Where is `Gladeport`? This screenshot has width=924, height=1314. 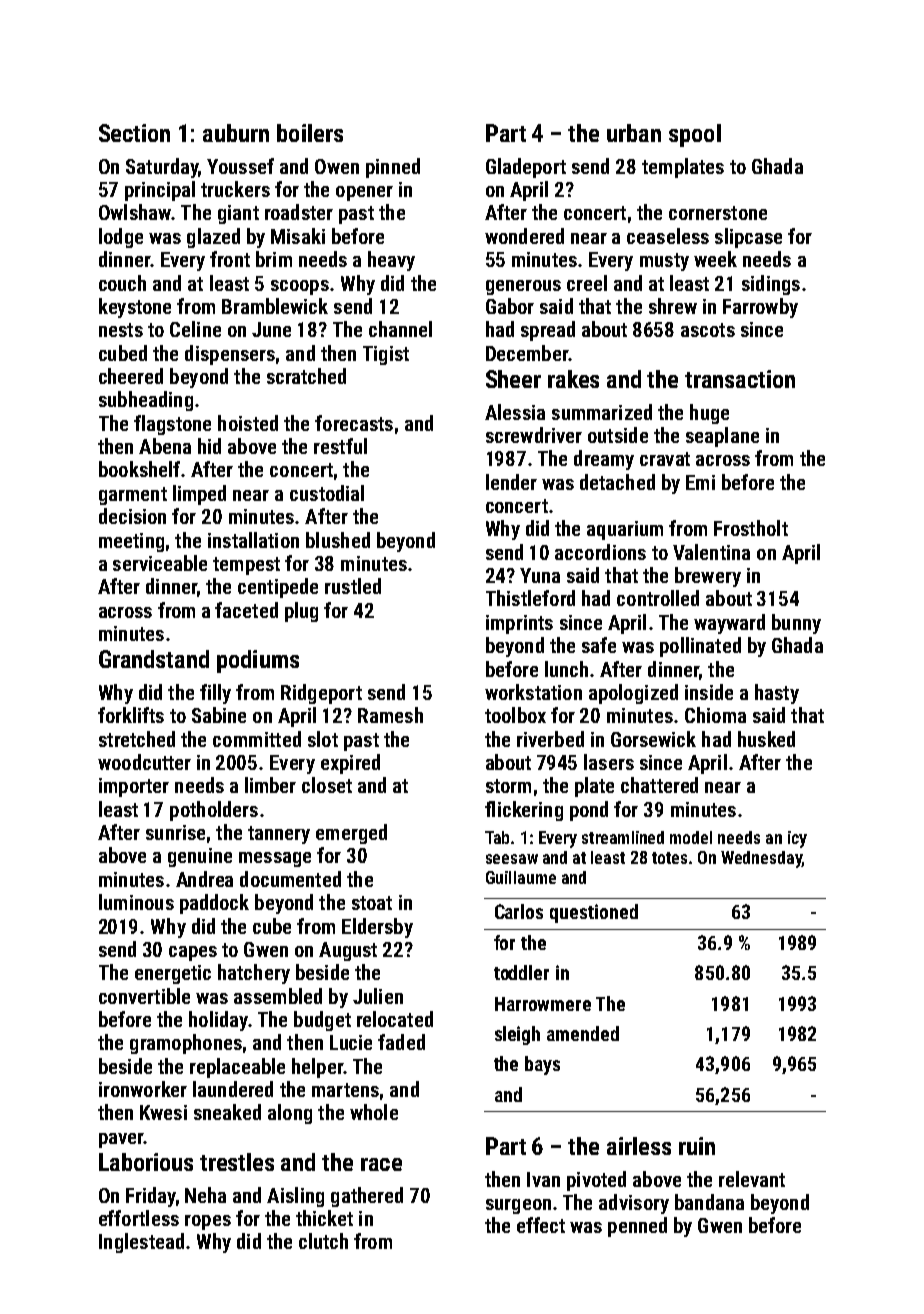 Gladeport is located at coordinates (526, 168).
